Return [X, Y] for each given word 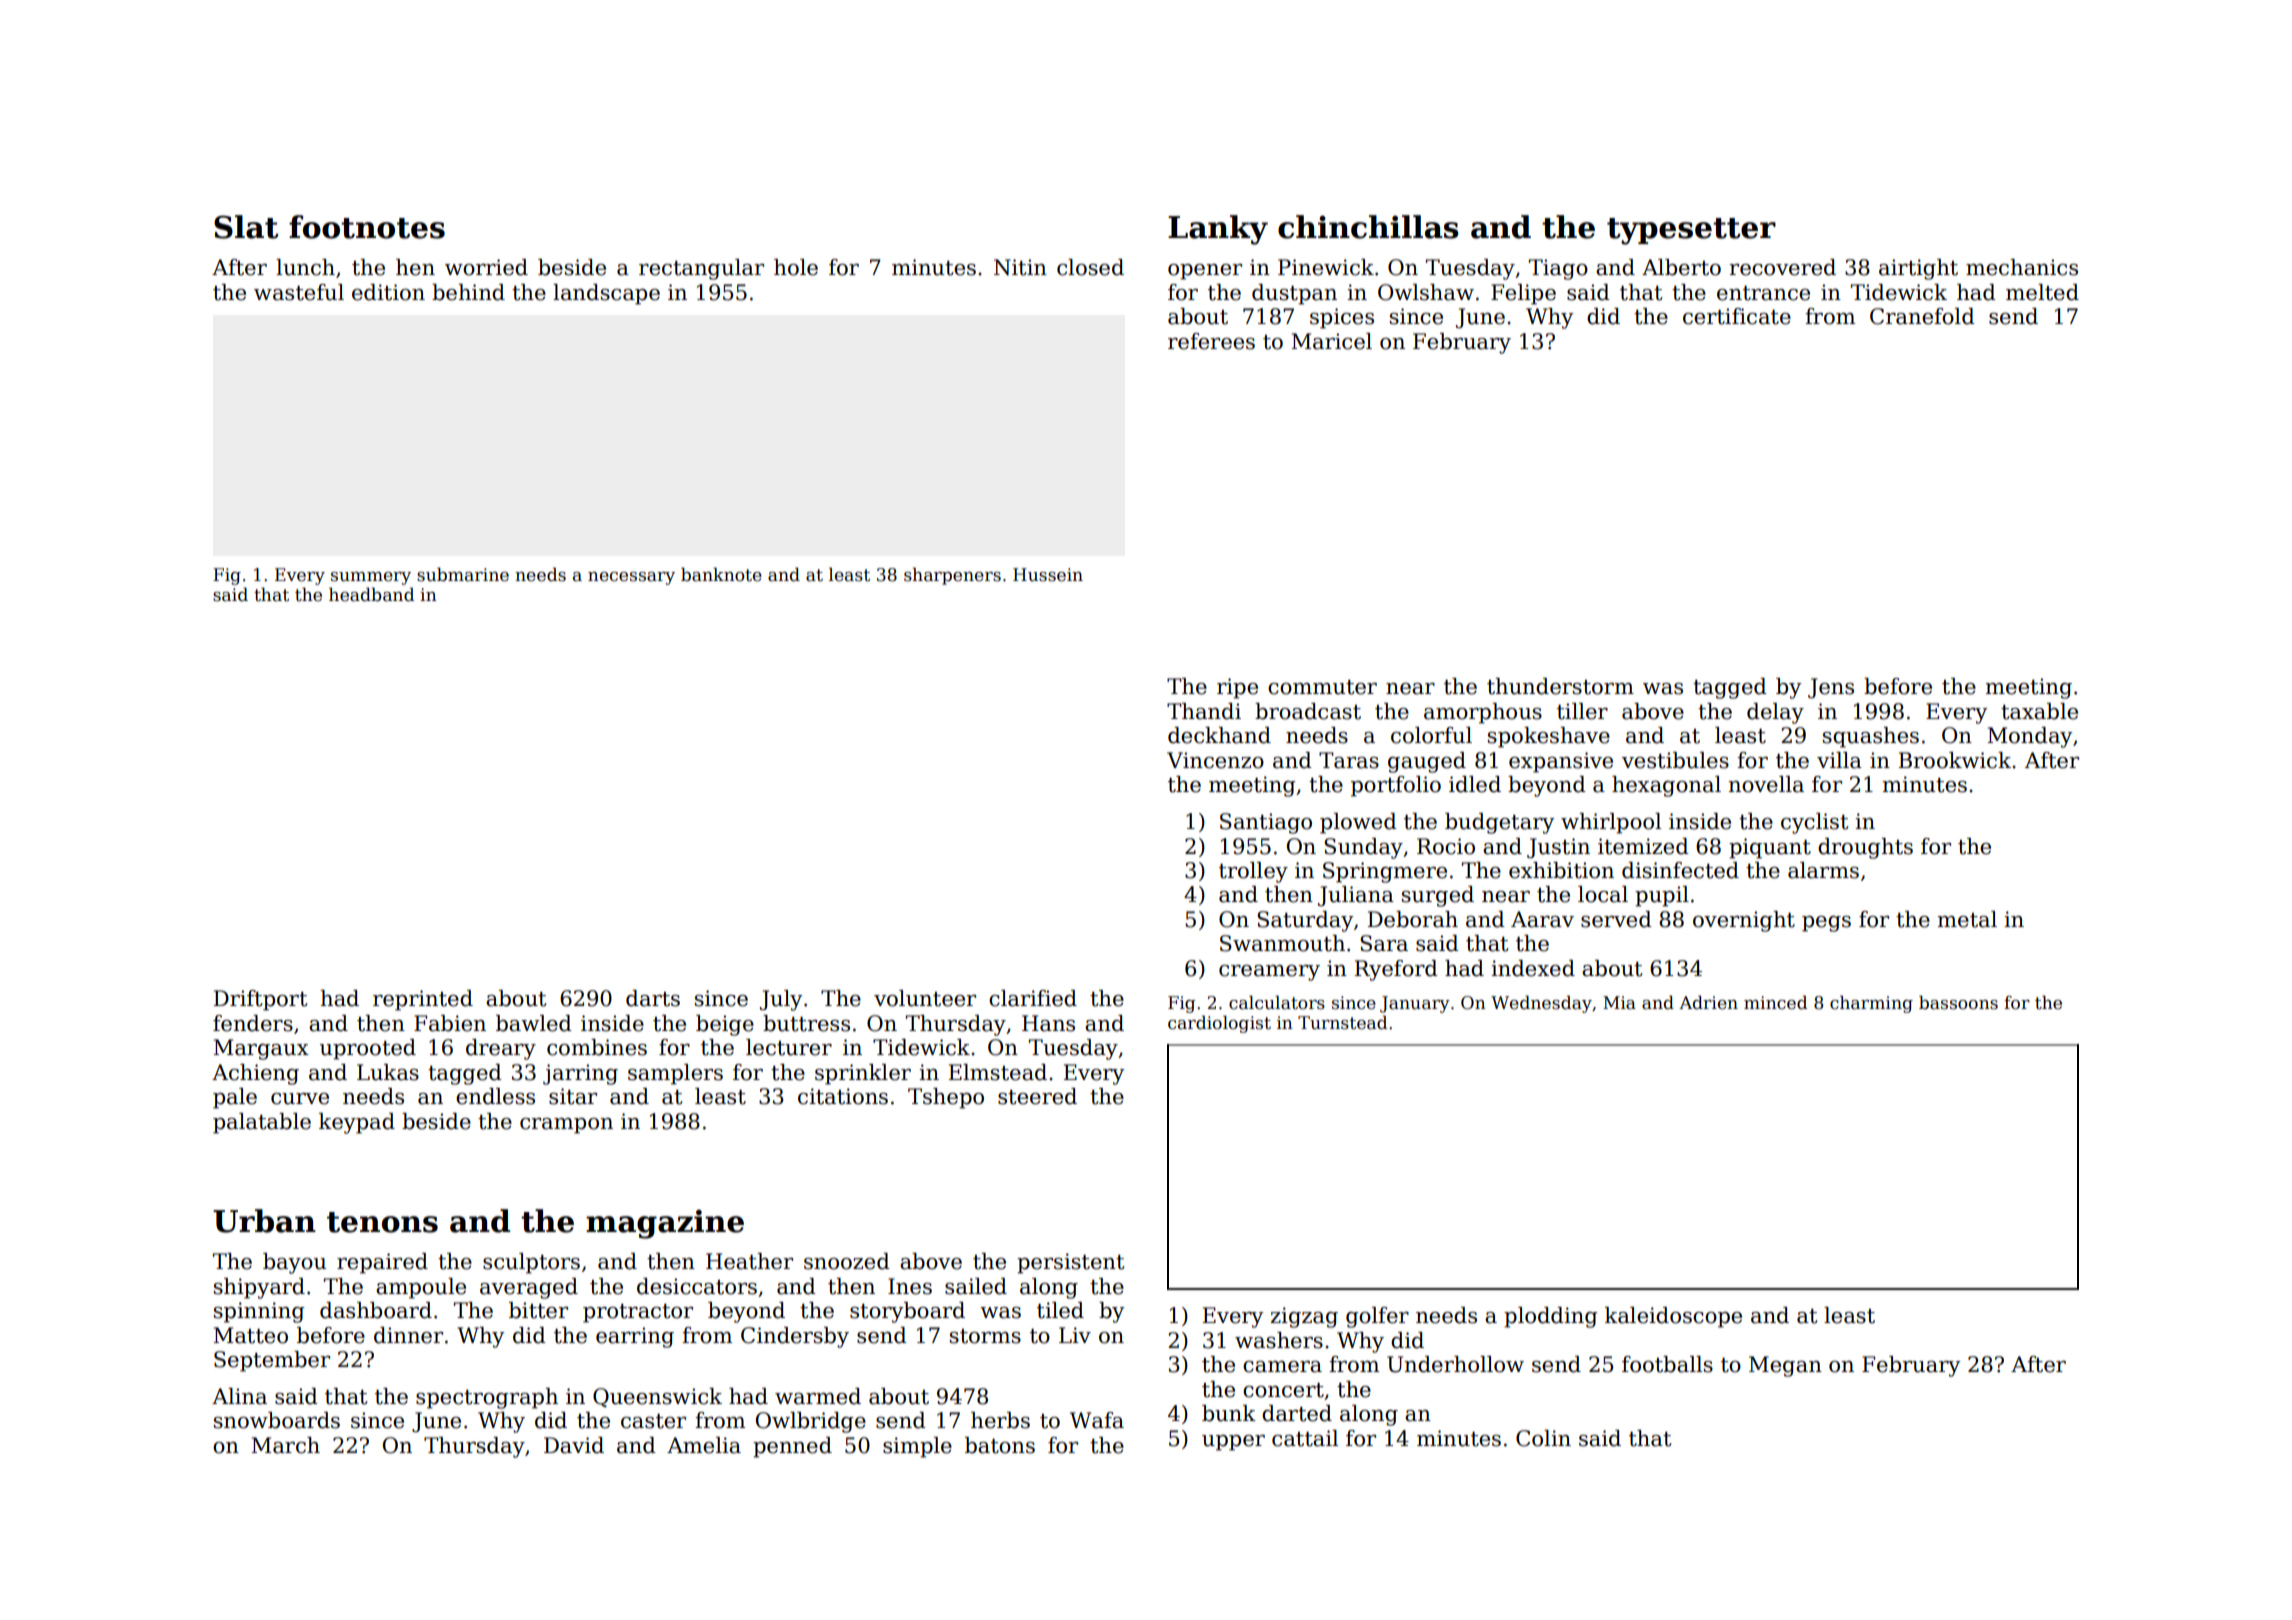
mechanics [2022, 267]
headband [371, 594]
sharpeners [952, 576]
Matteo [251, 1335]
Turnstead [1342, 1022]
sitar [573, 1096]
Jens [1831, 688]
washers [1279, 1340]
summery [371, 578]
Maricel [1332, 341]
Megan [1785, 1366]
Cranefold [1922, 316]
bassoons [1958, 1002]
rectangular [701, 269]
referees [1211, 341]
